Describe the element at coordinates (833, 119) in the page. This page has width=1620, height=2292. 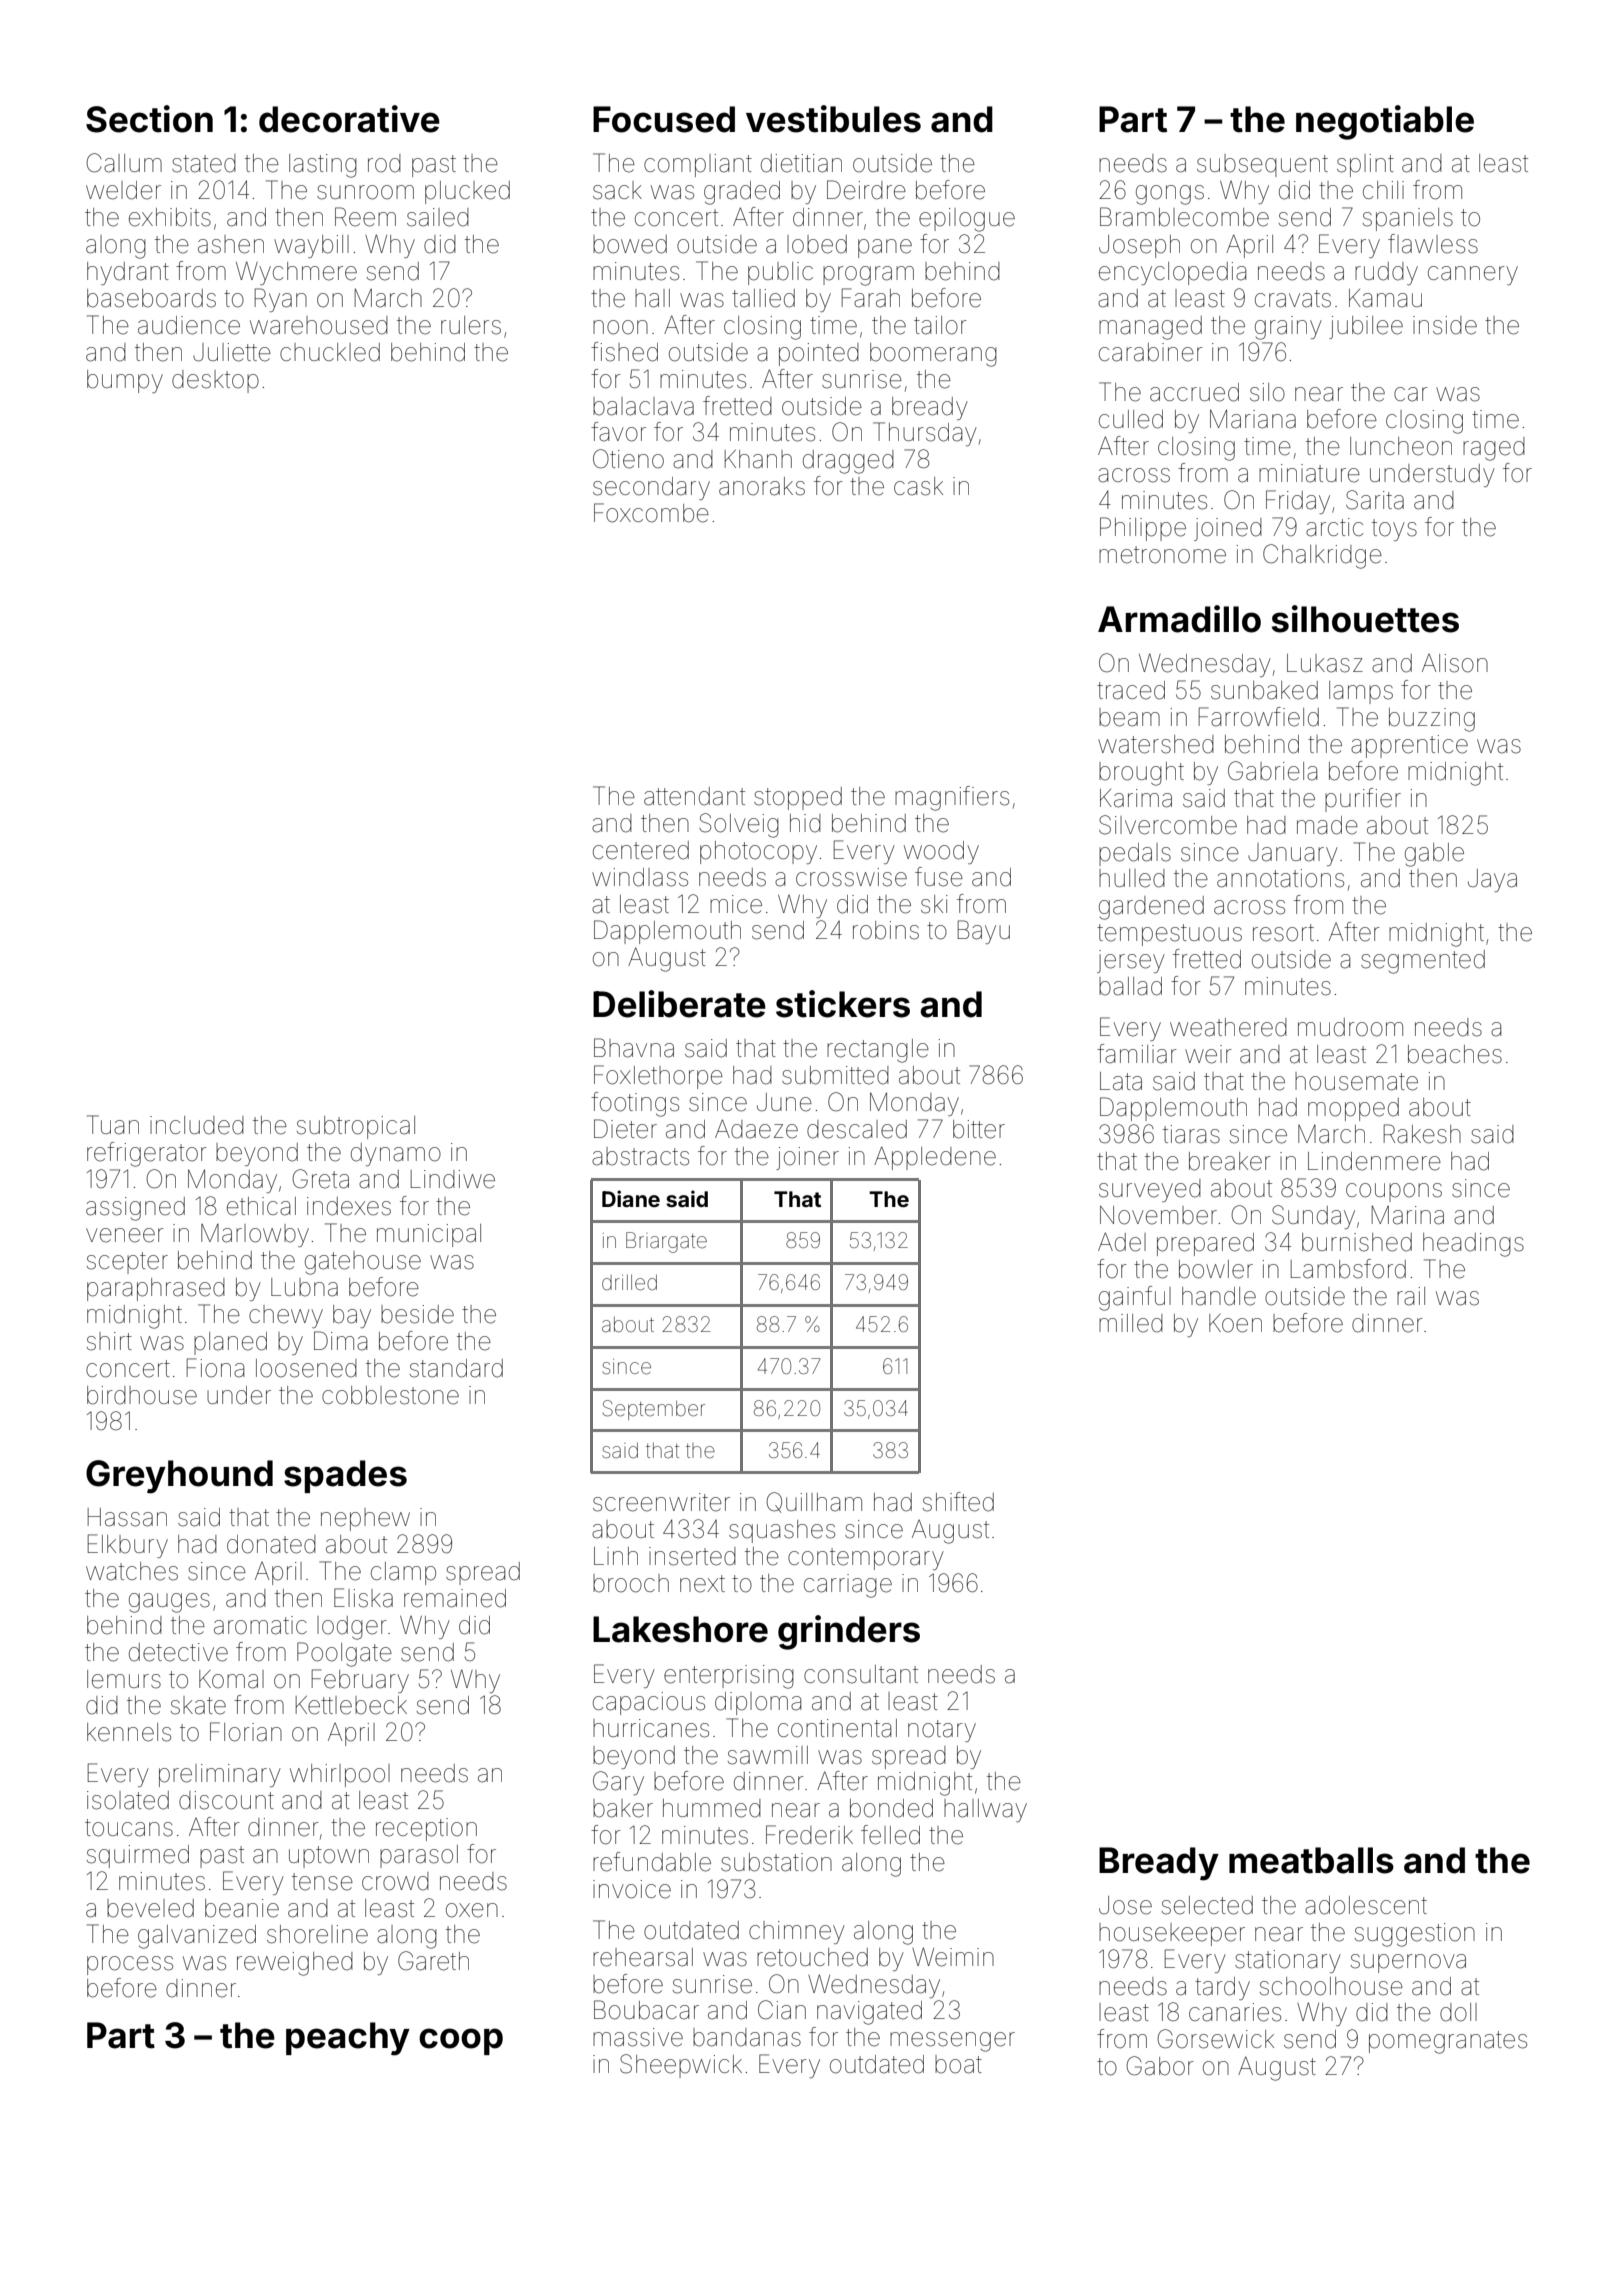
I see `vestibules` at that location.
